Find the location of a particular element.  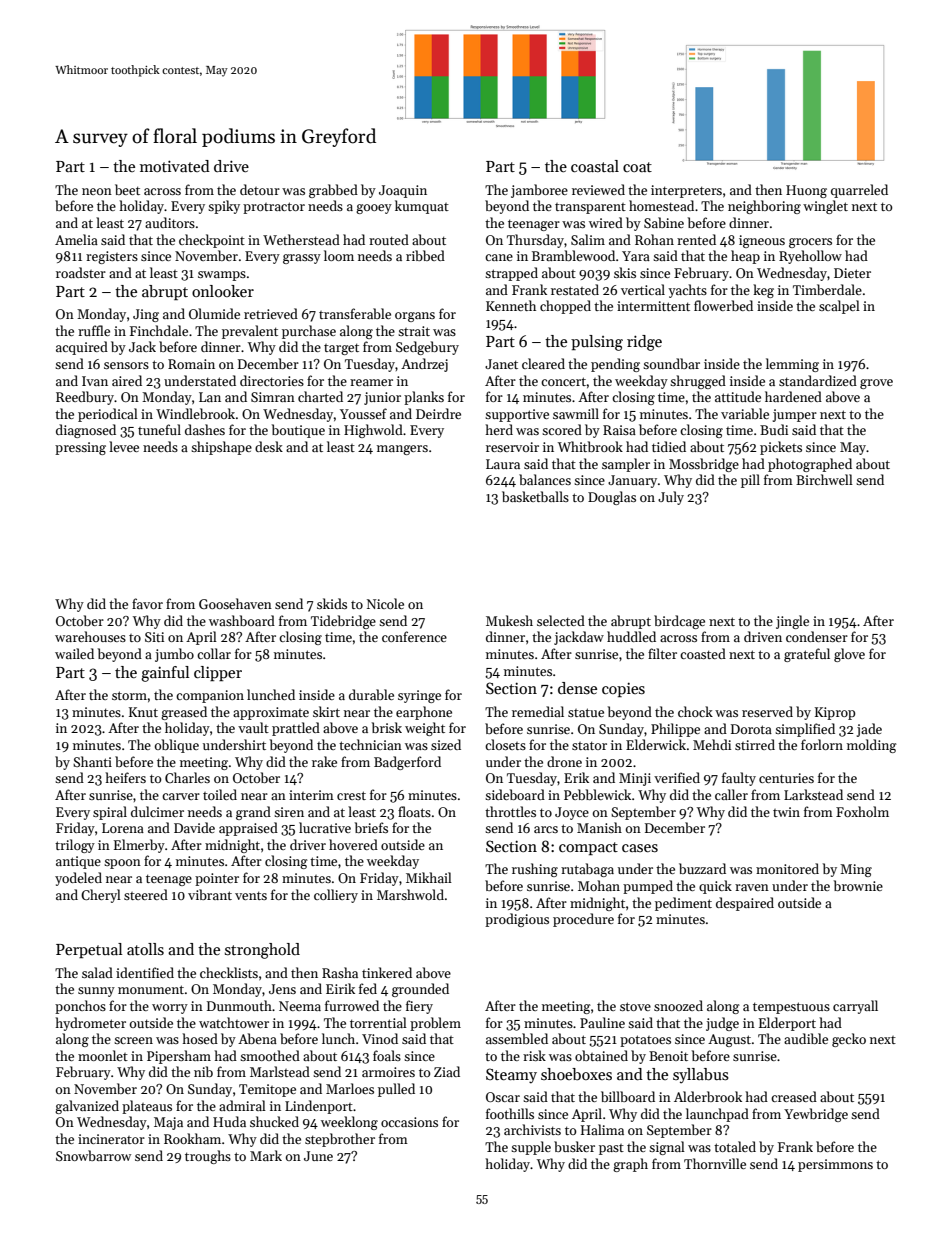

quarreled is located at coordinates (859, 191).
